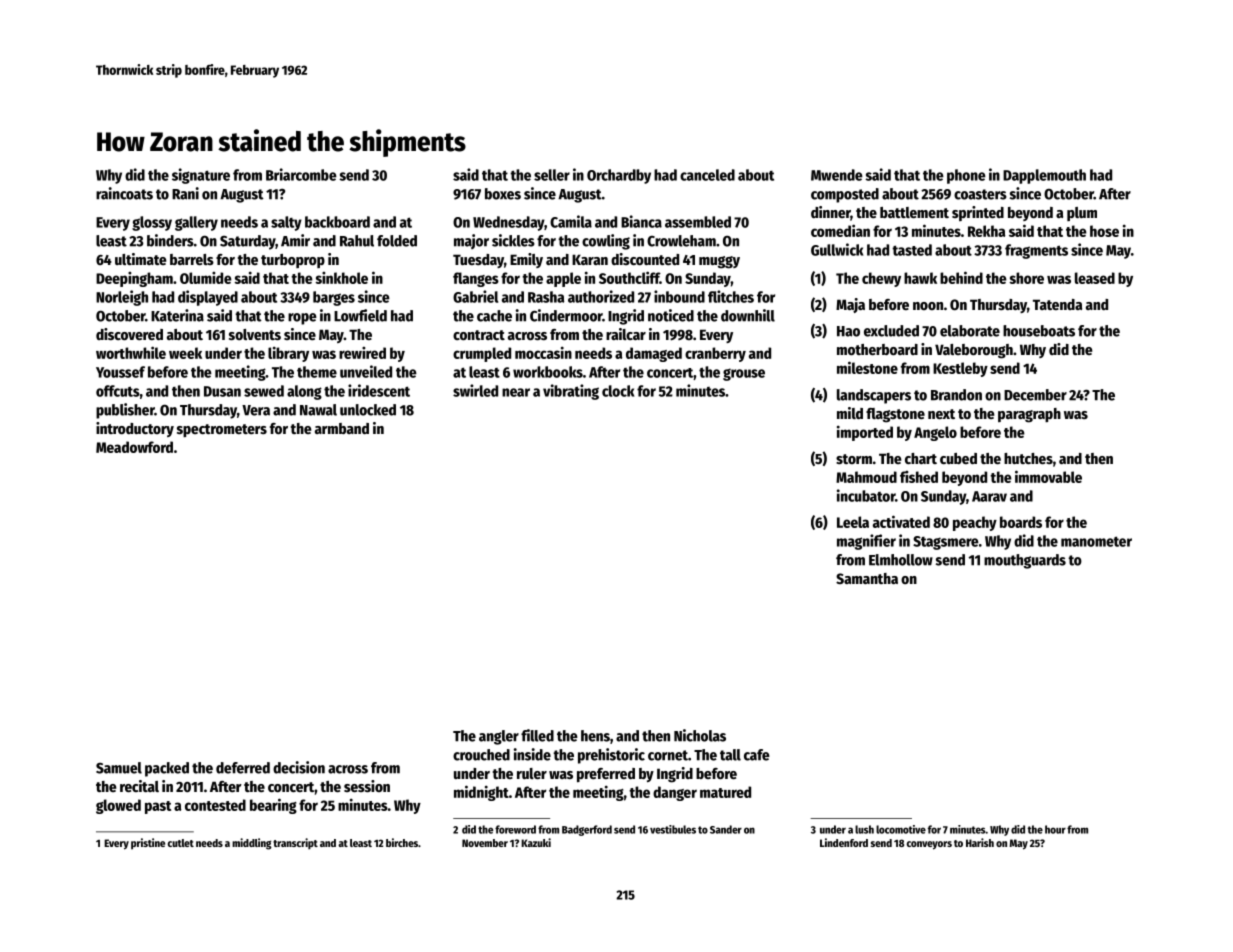 The width and height of the screenshot is (1233, 952). I want to click on Nicholas, so click(700, 735).
